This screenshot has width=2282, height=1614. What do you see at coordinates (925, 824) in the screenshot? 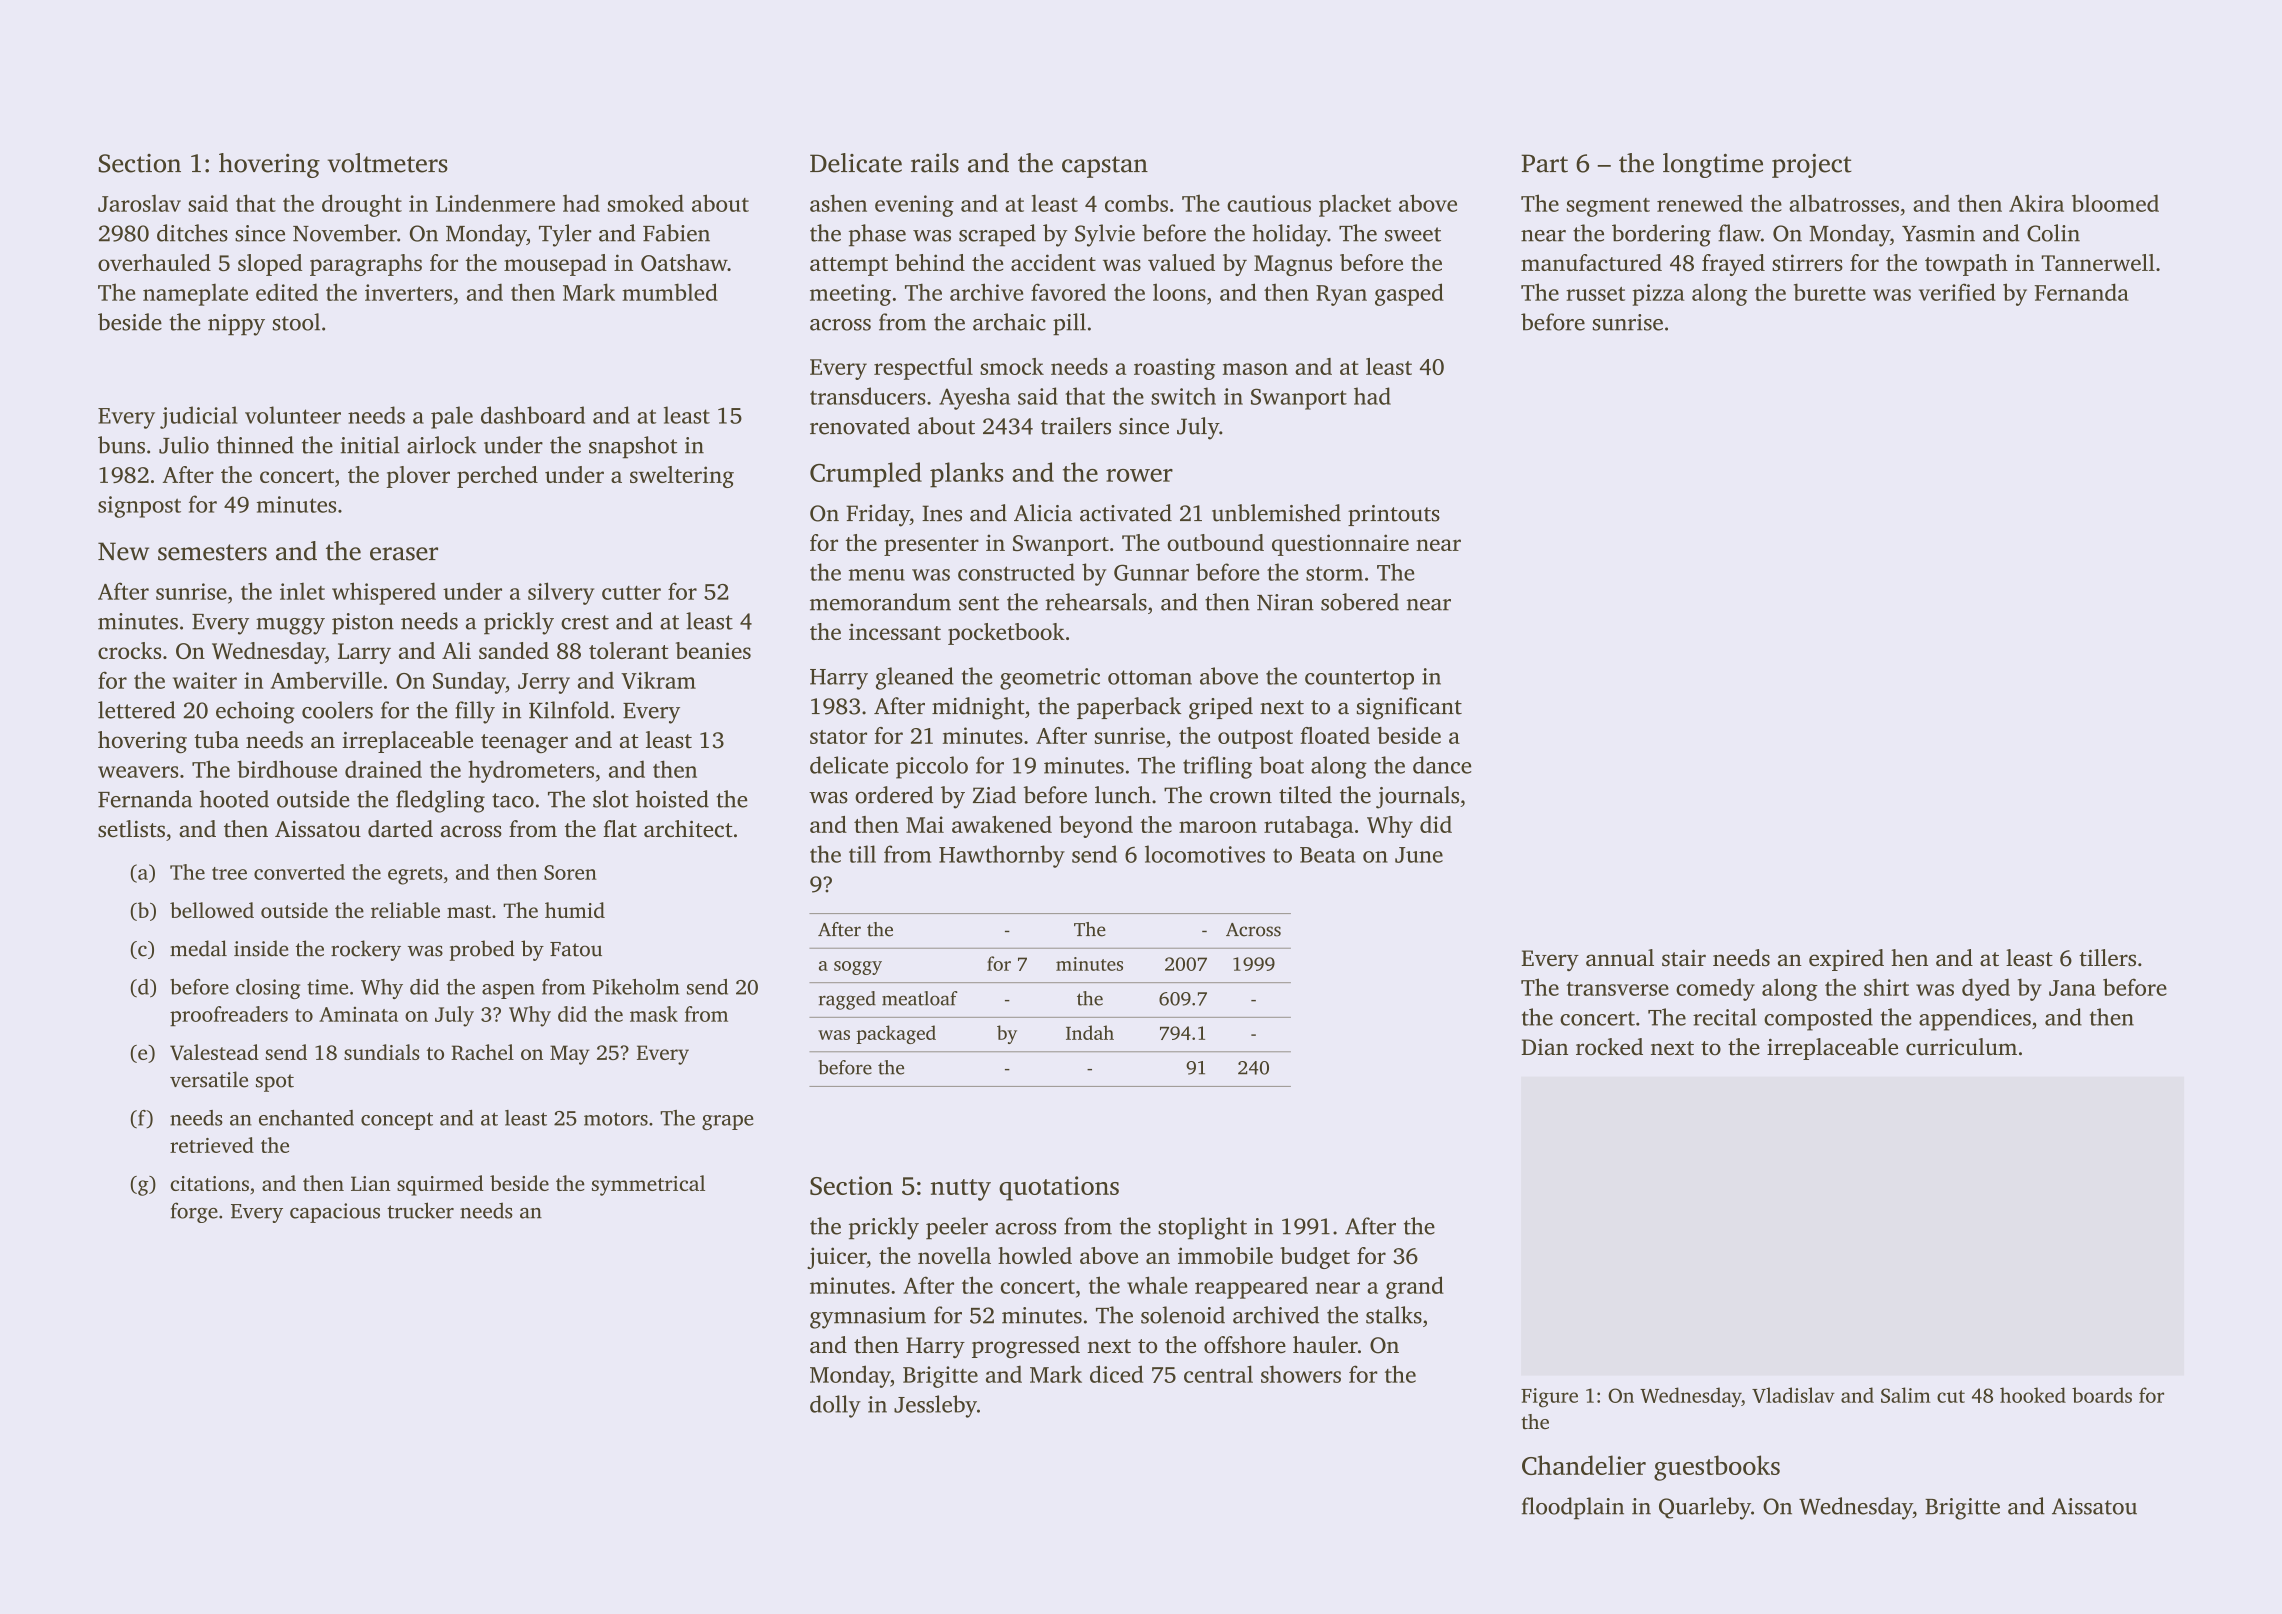
I see `Mai` at bounding box center [925, 824].
